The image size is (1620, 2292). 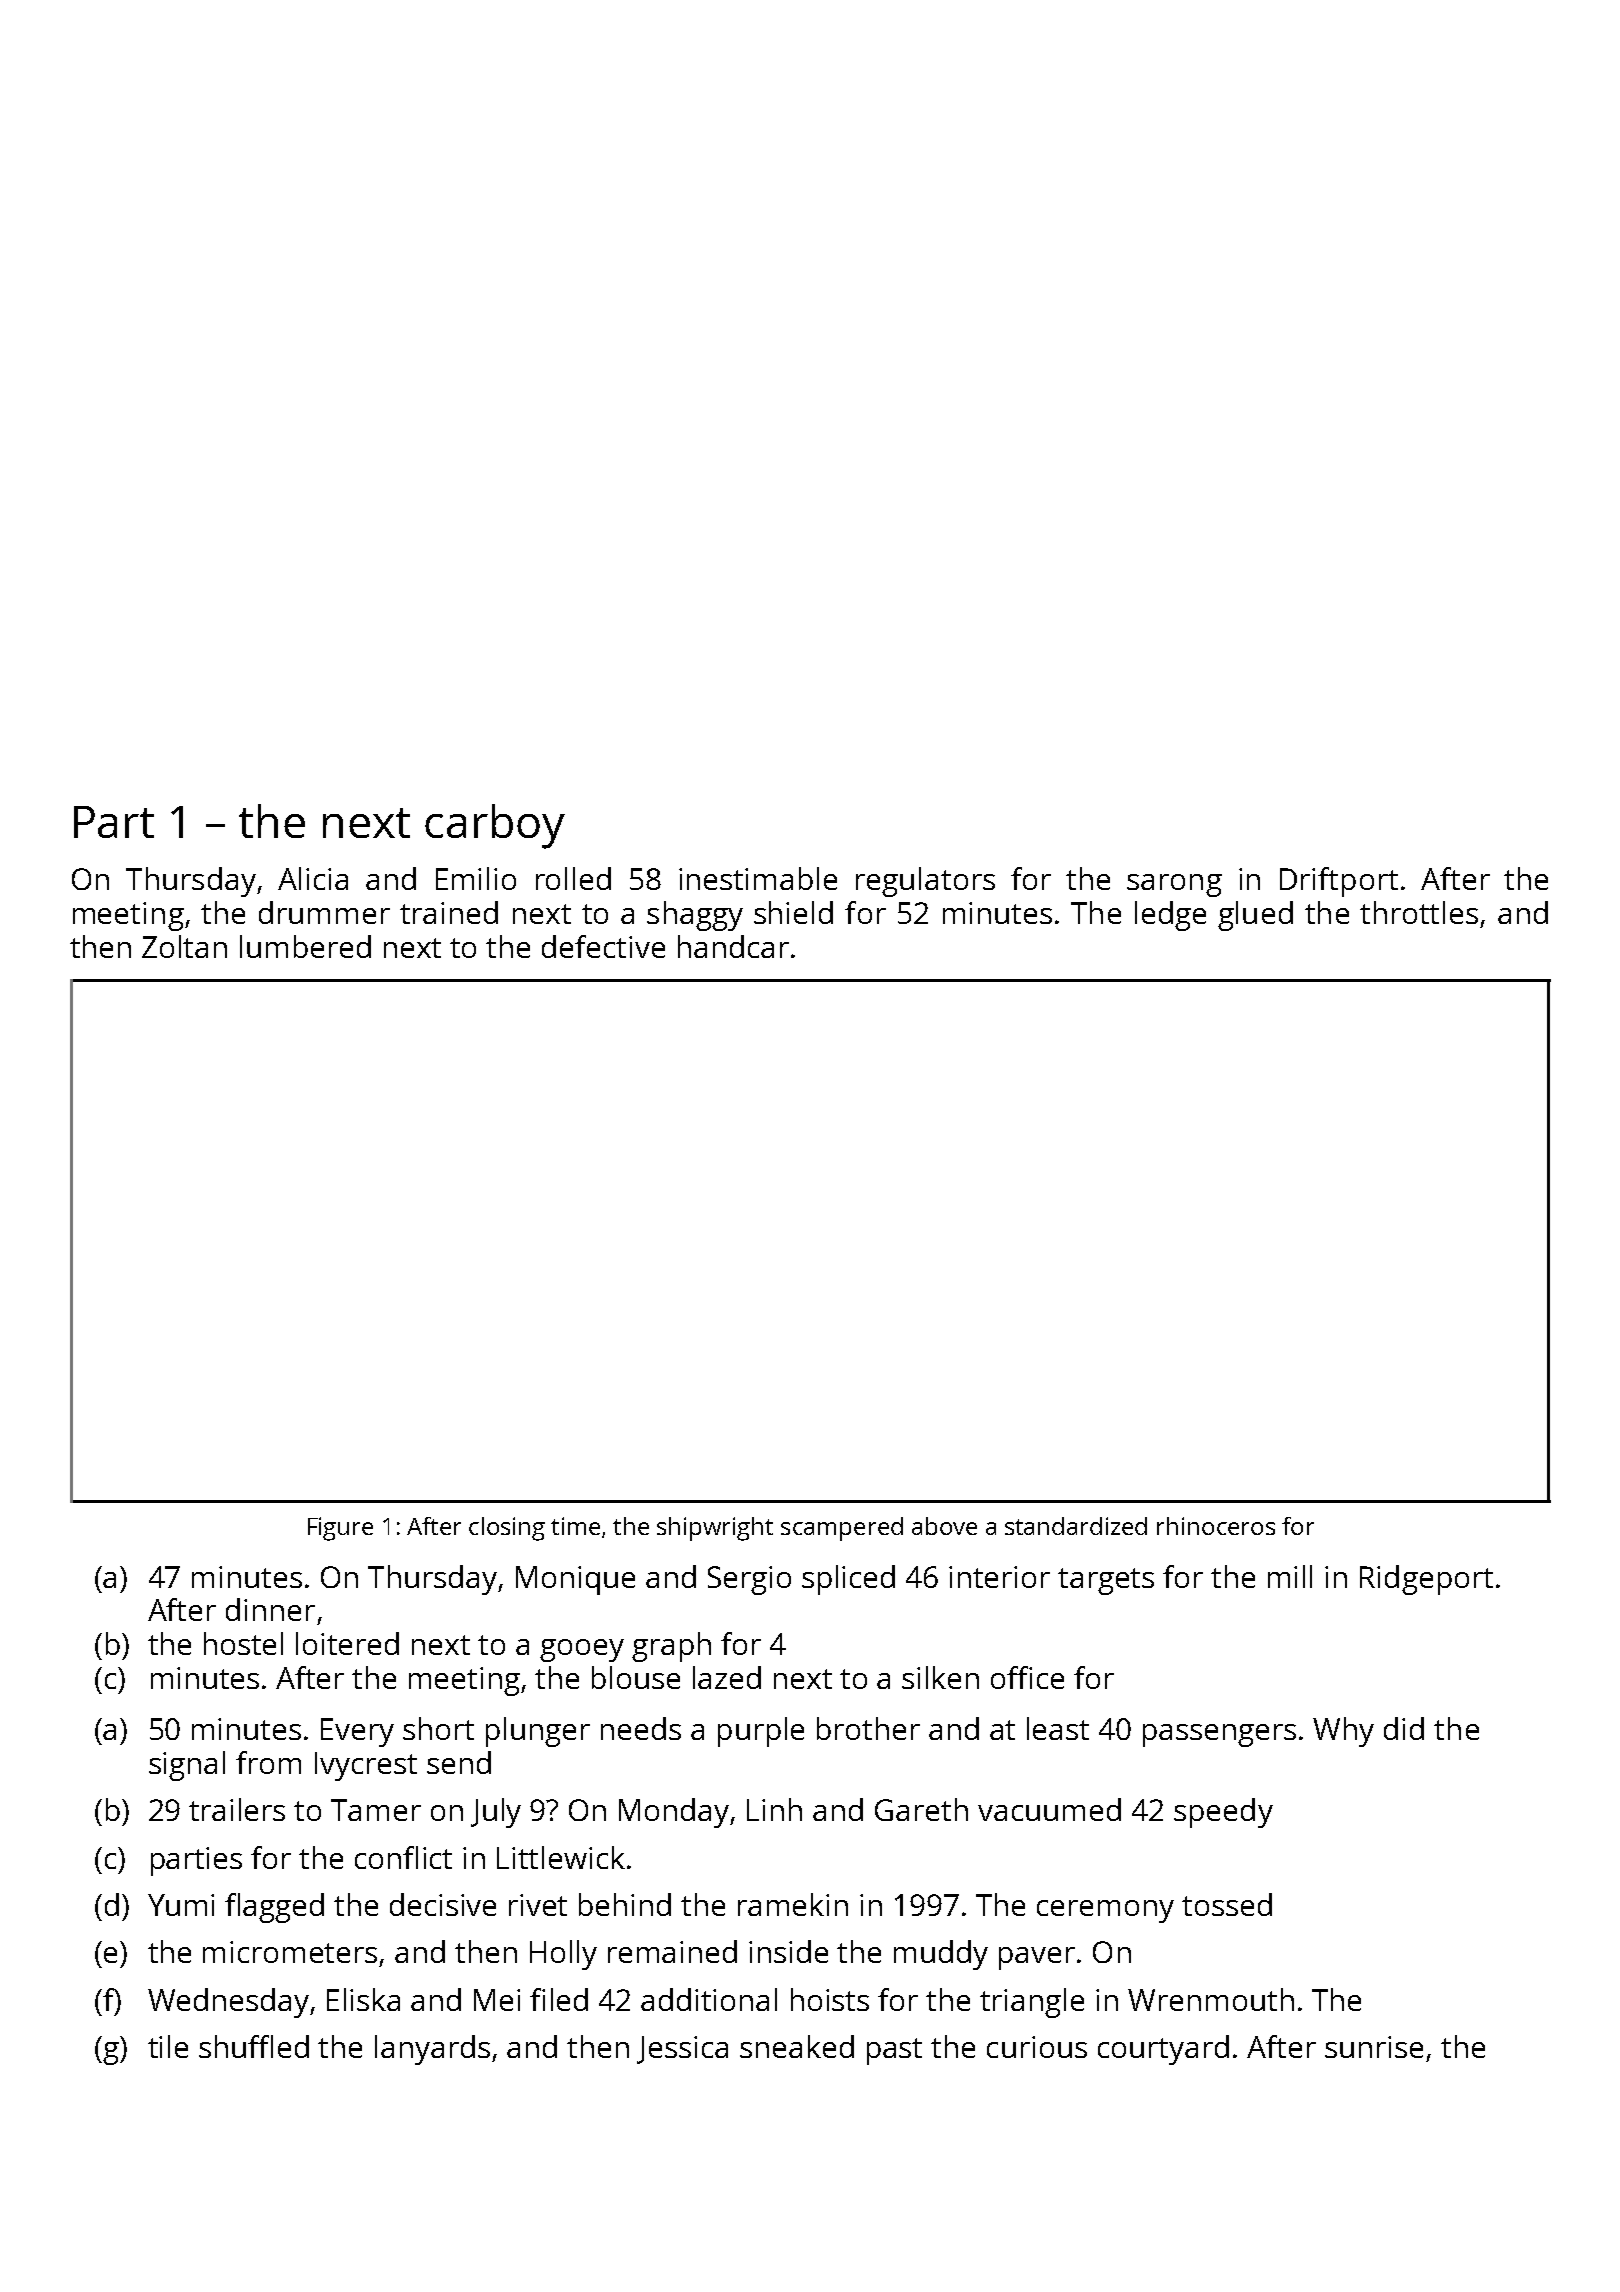 I want to click on short, so click(x=438, y=1728).
